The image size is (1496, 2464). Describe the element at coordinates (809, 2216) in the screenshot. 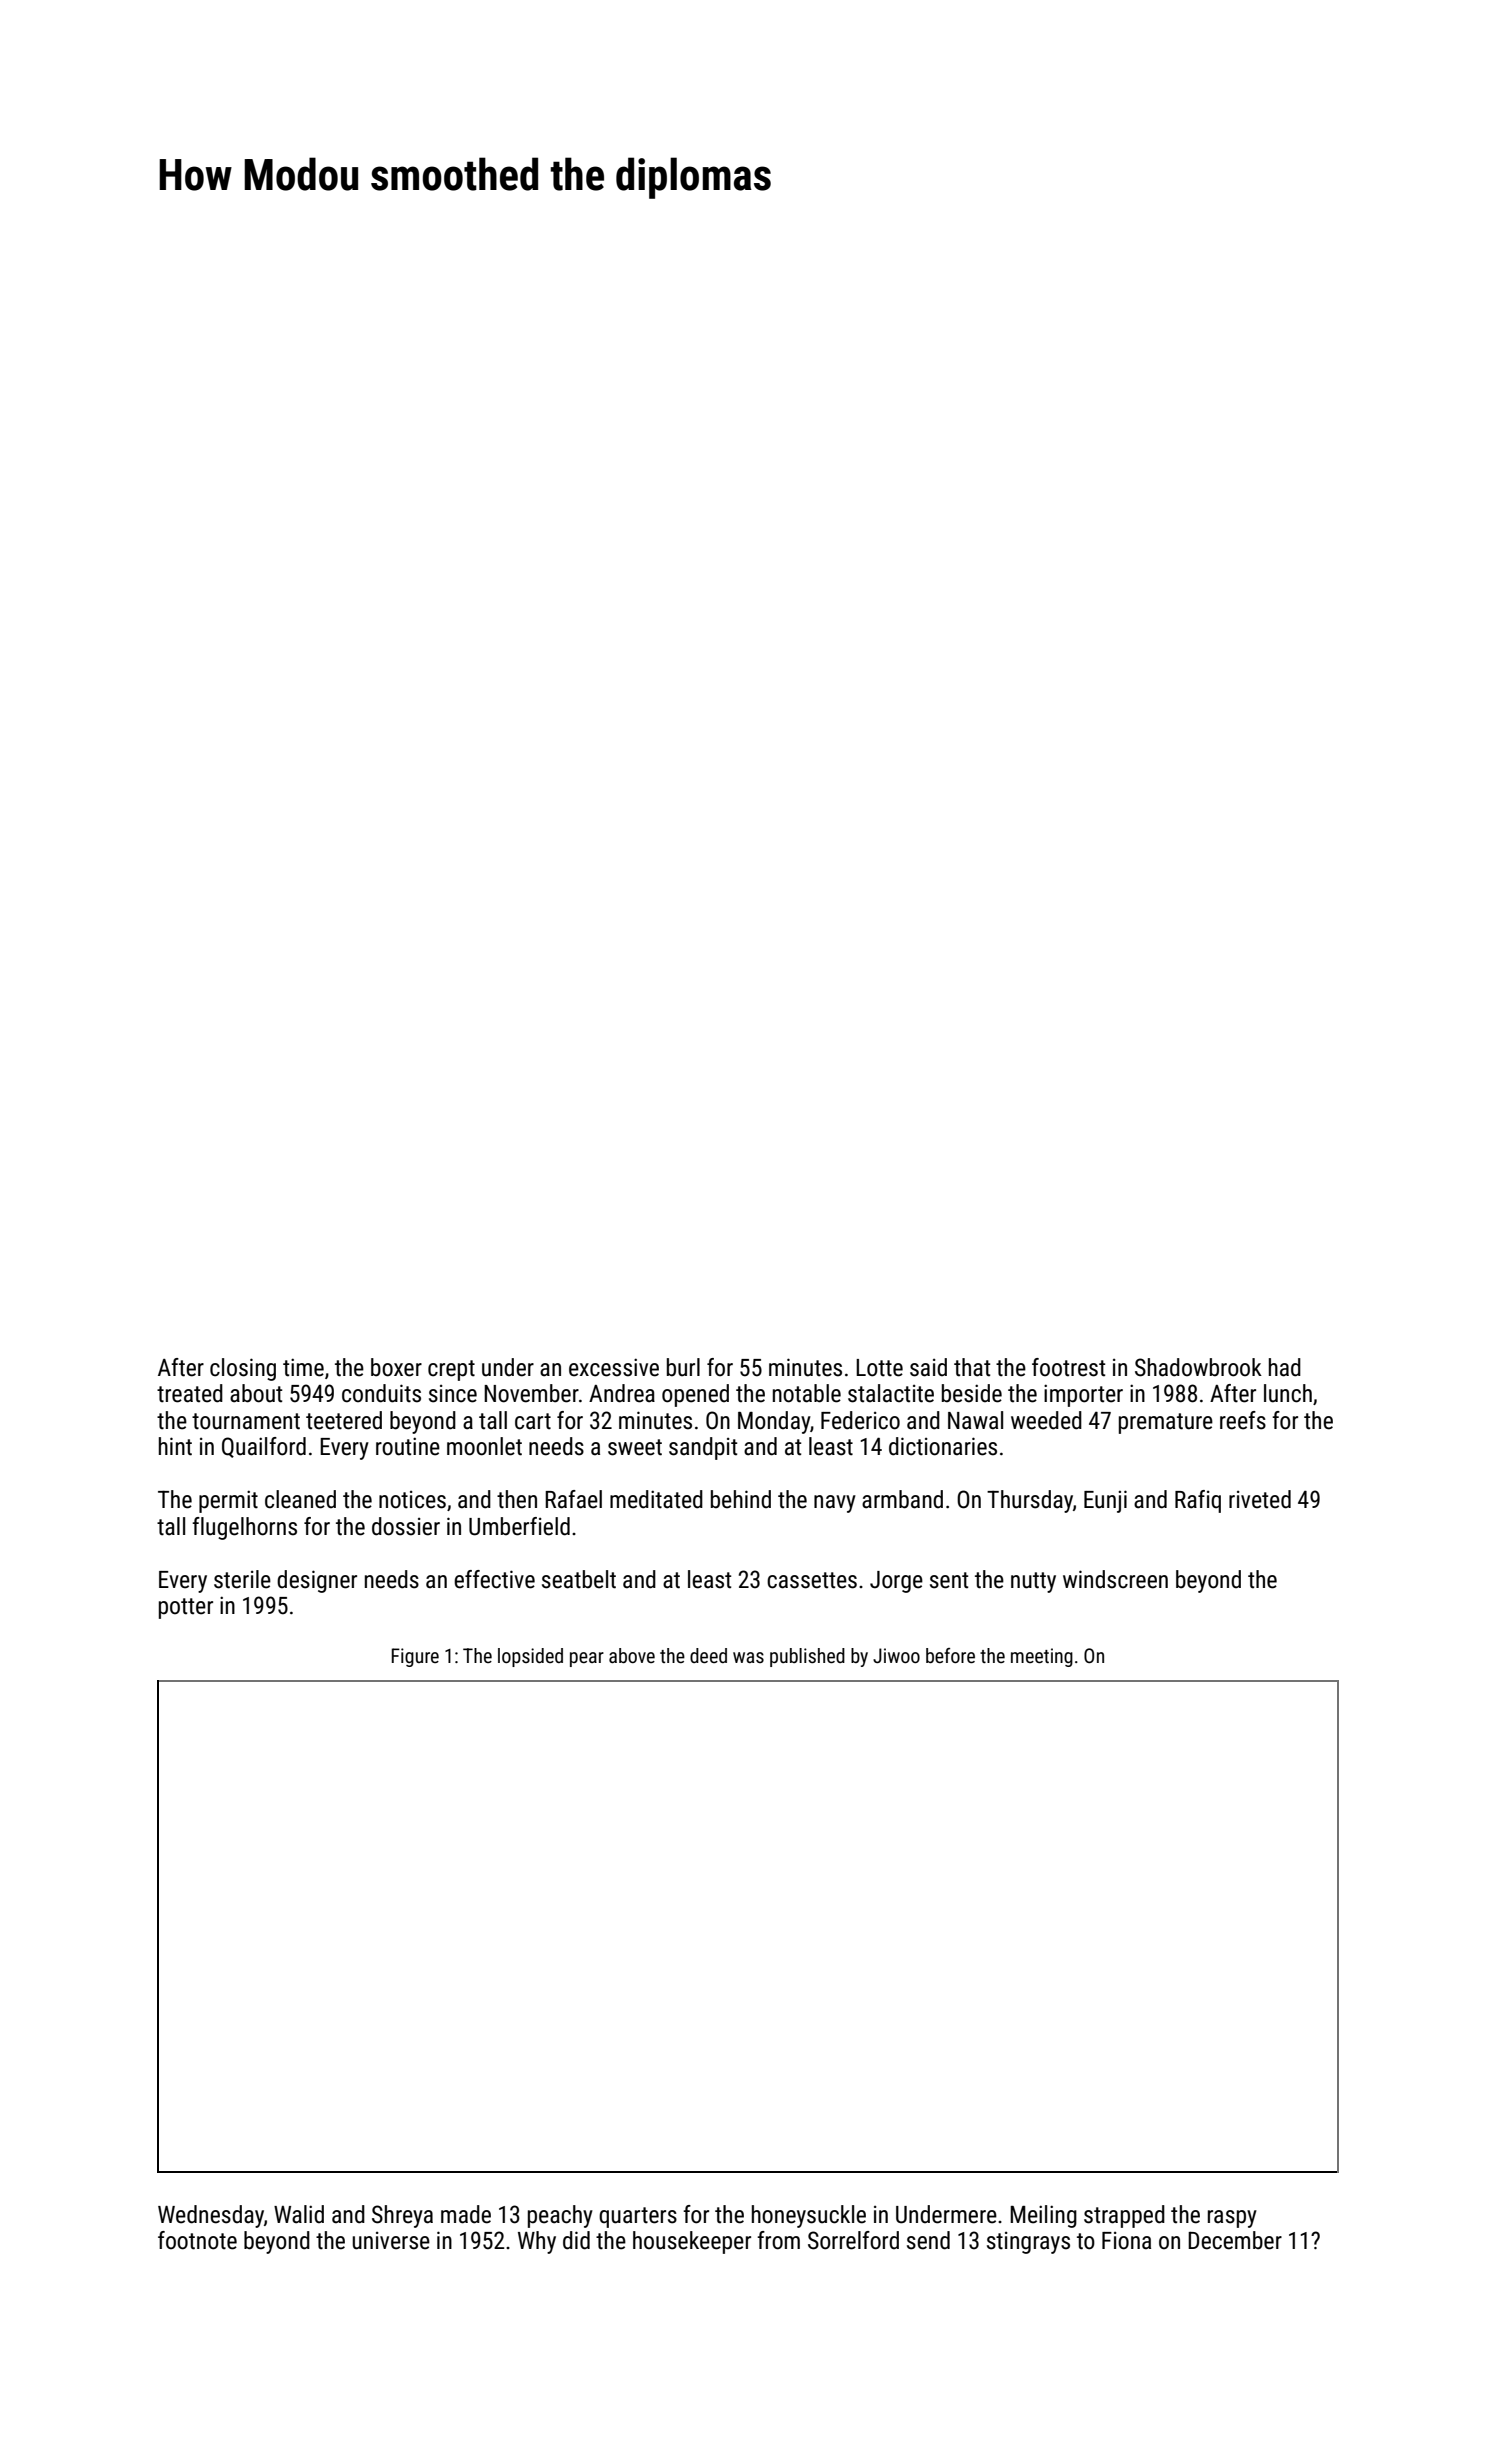

I see `honeysuckle` at that location.
